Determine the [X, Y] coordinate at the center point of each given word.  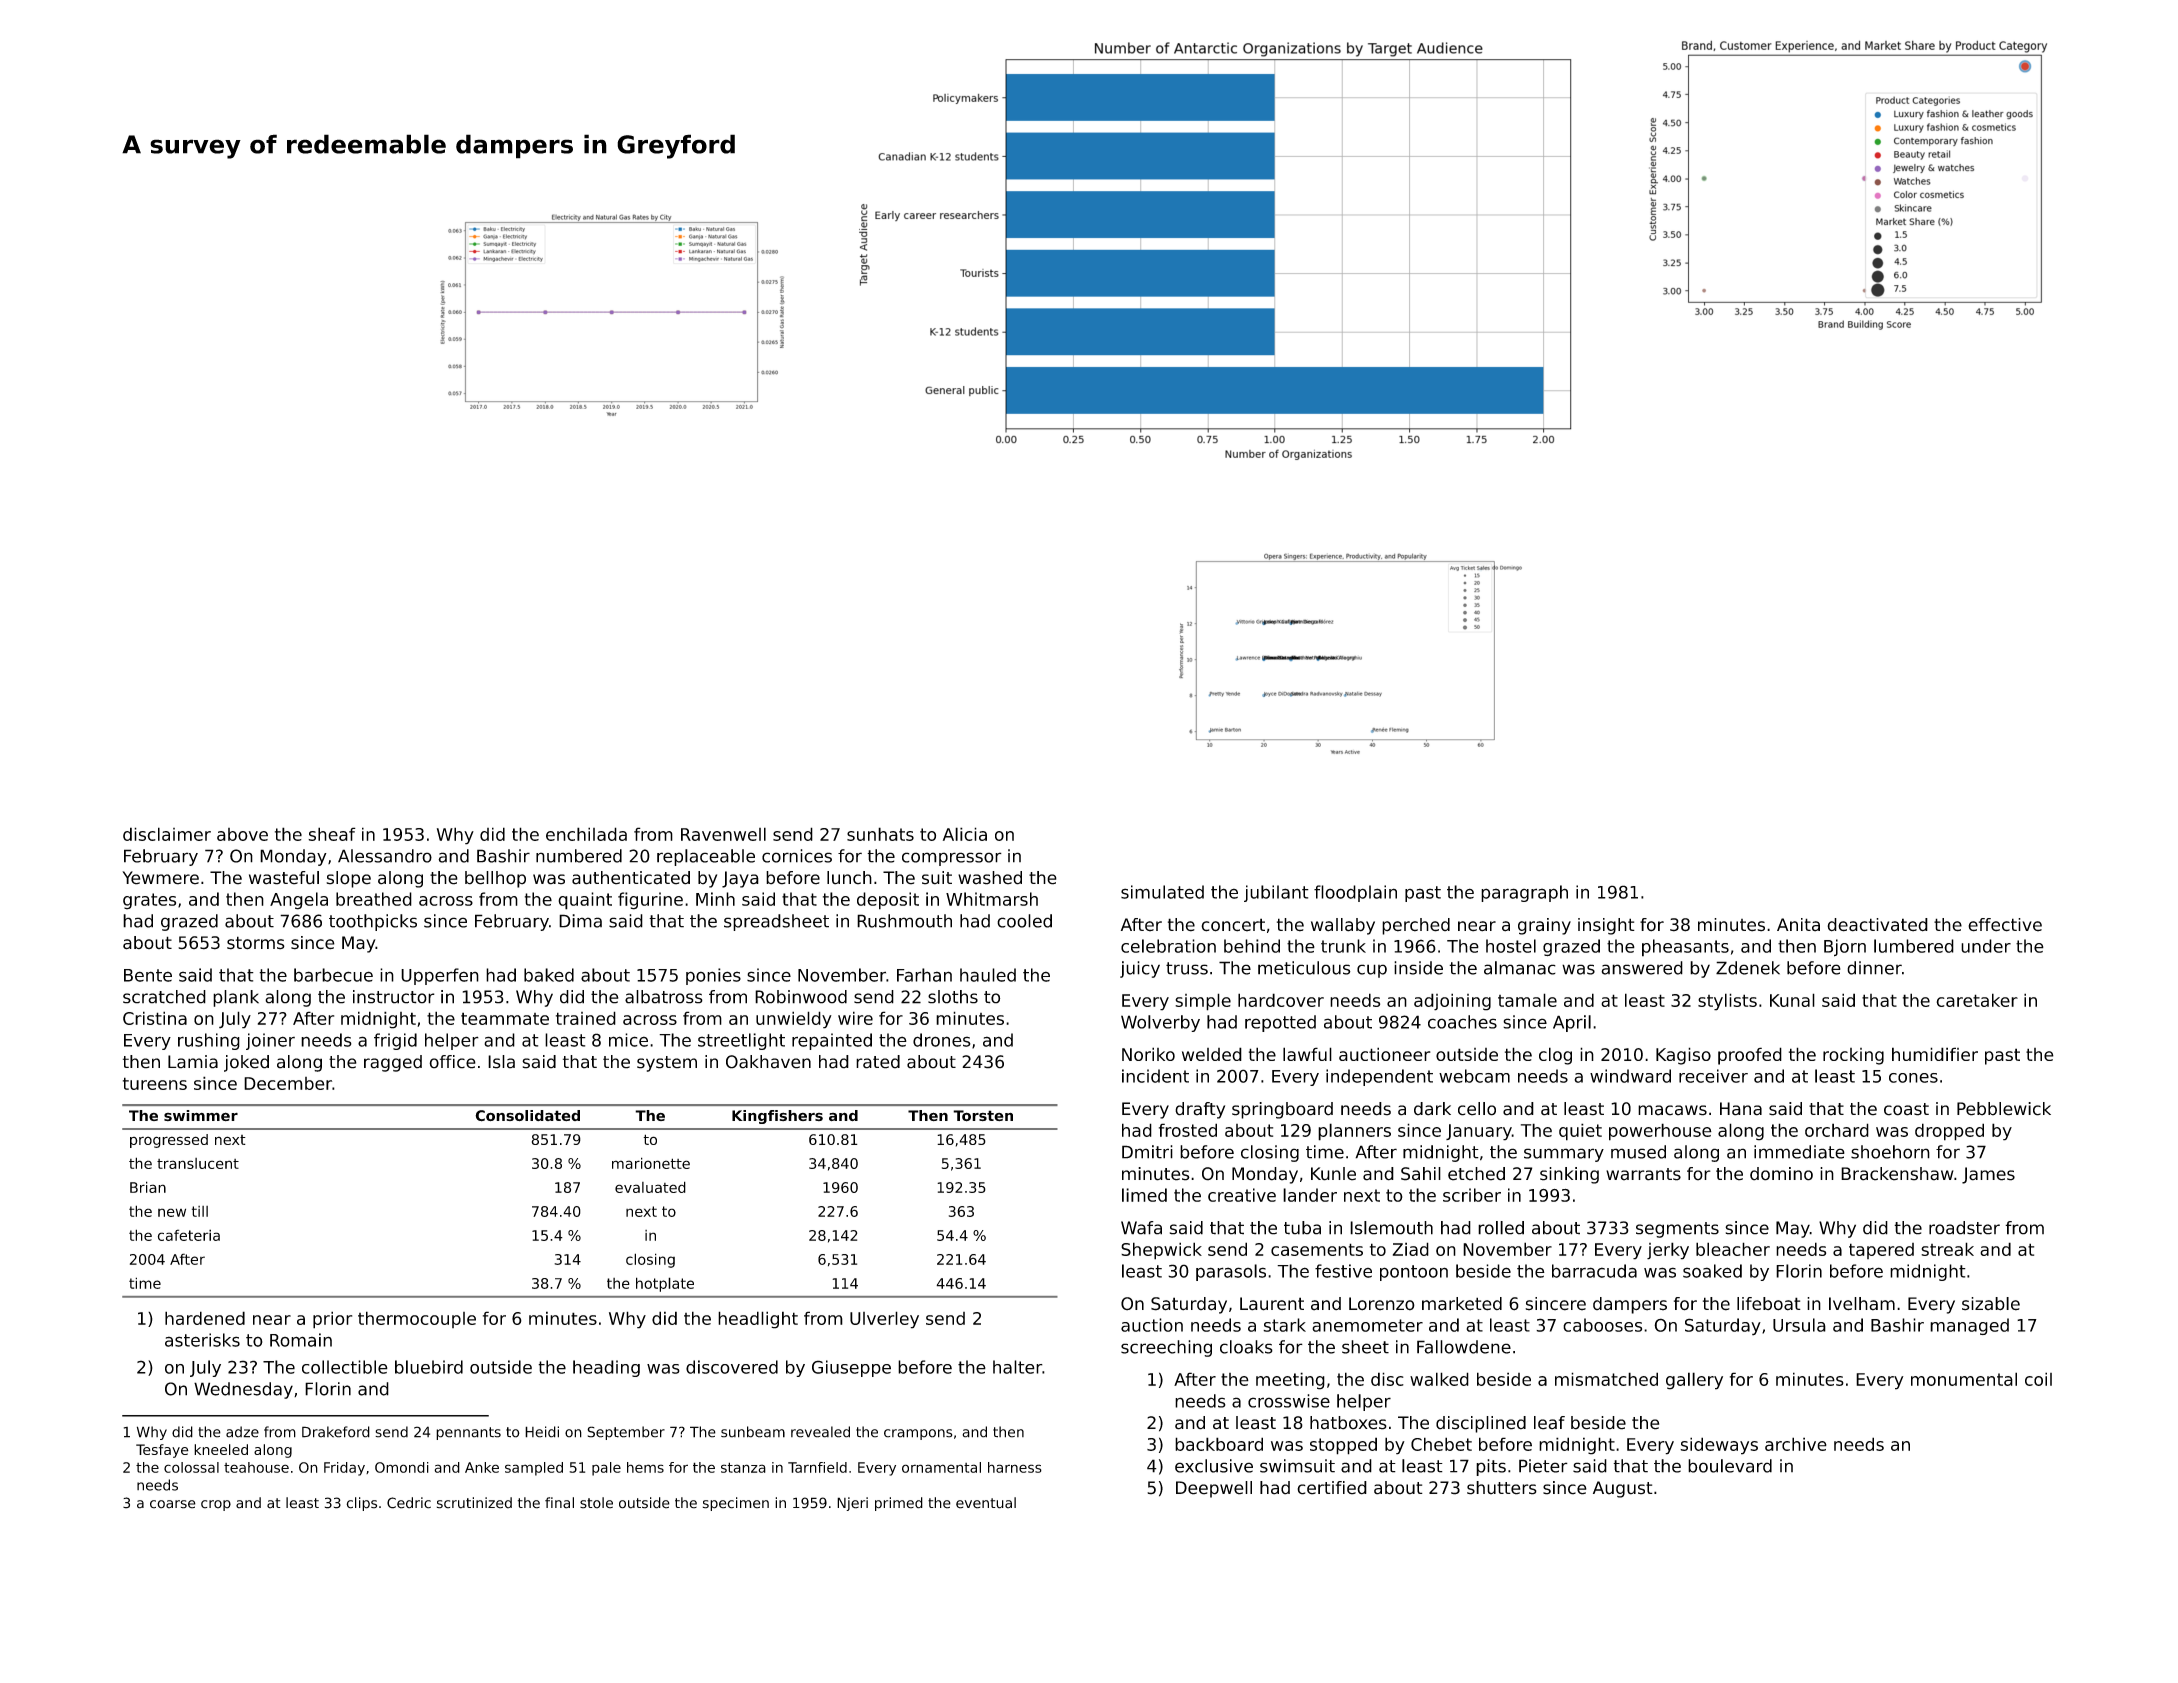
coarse [173, 1504]
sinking [1569, 1175]
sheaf [332, 834]
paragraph [1524, 893]
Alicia [965, 834]
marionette [651, 1163]
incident [1155, 1076]
